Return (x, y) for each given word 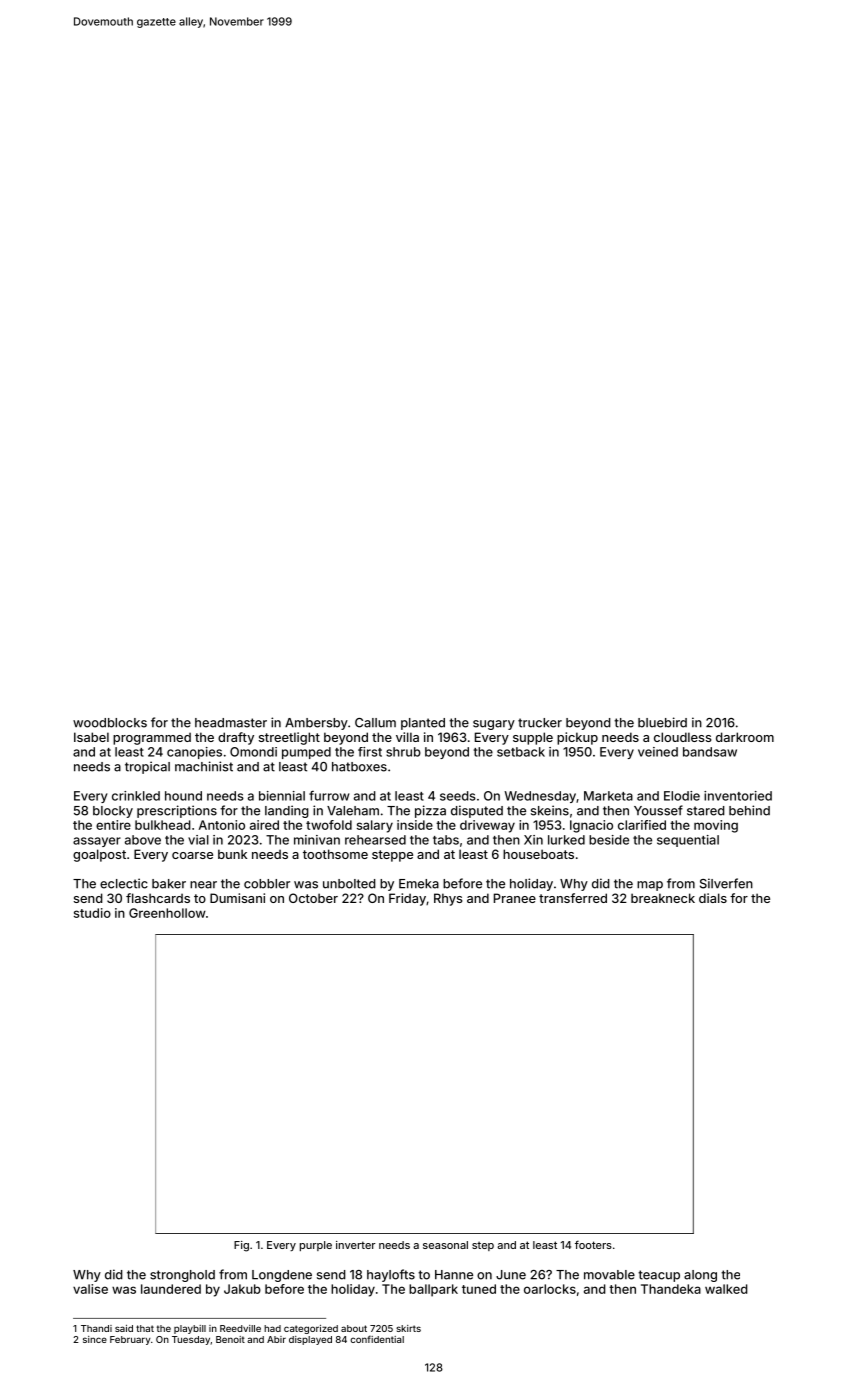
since (95, 1339)
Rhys (448, 899)
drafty (236, 738)
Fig (241, 1246)
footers (593, 1244)
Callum (375, 723)
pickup (577, 738)
